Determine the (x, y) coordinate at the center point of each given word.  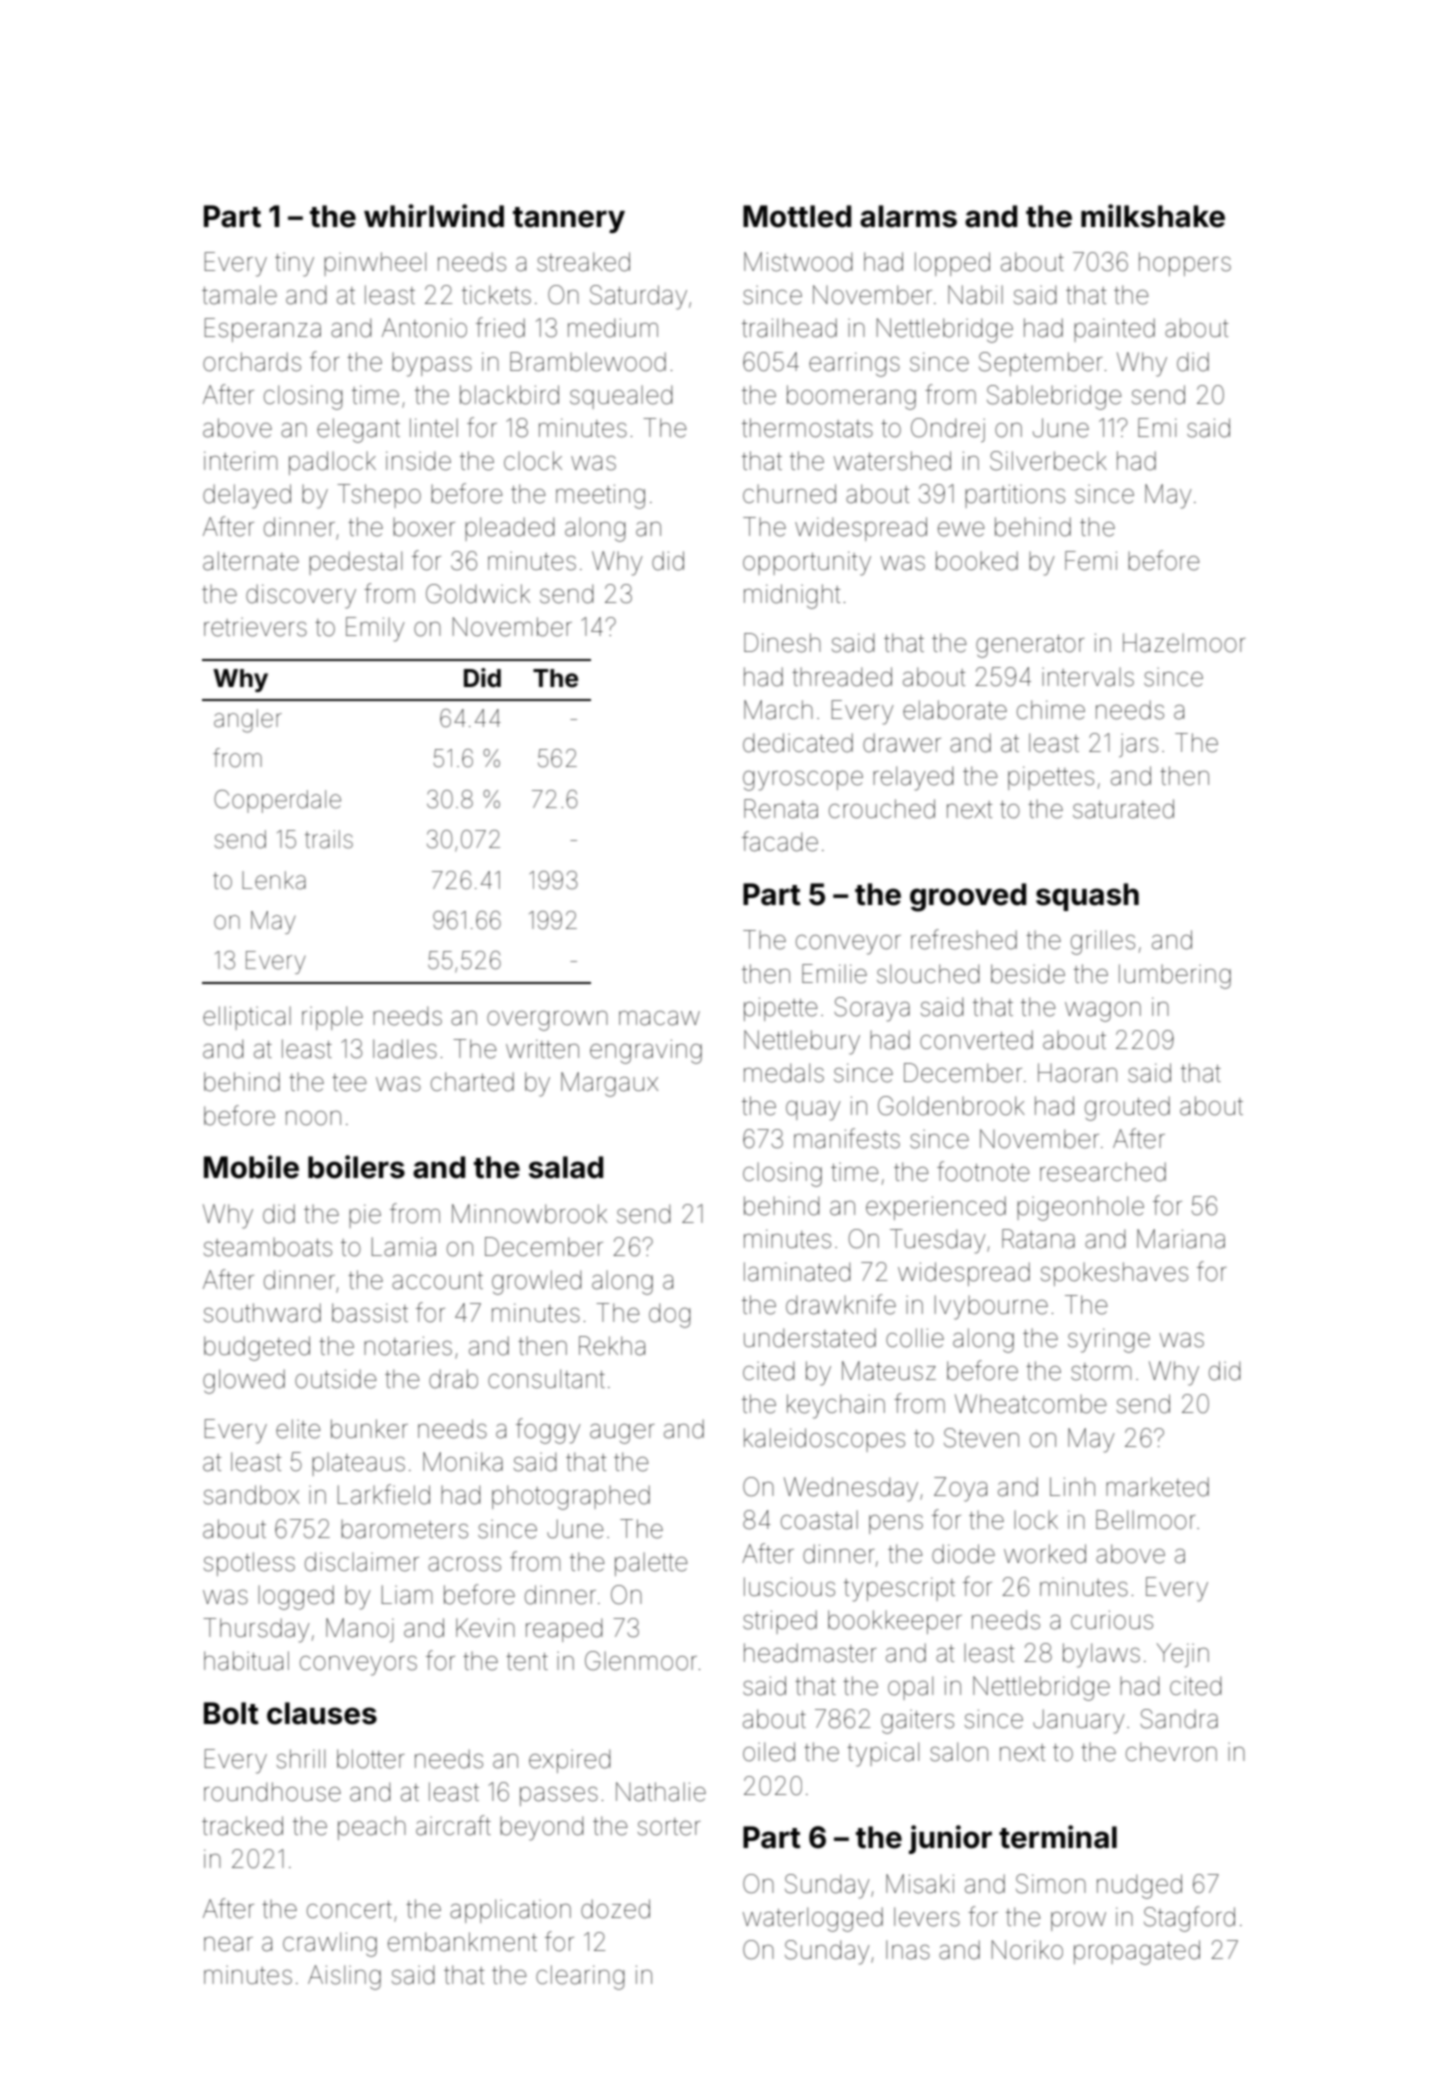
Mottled (797, 216)
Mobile (251, 1167)
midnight (792, 596)
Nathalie (661, 1792)
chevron (1171, 1752)
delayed (247, 496)
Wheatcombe (1031, 1404)
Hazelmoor (1184, 643)
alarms (908, 216)
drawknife (841, 1304)
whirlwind (434, 216)
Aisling (344, 1977)
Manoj (360, 1630)
